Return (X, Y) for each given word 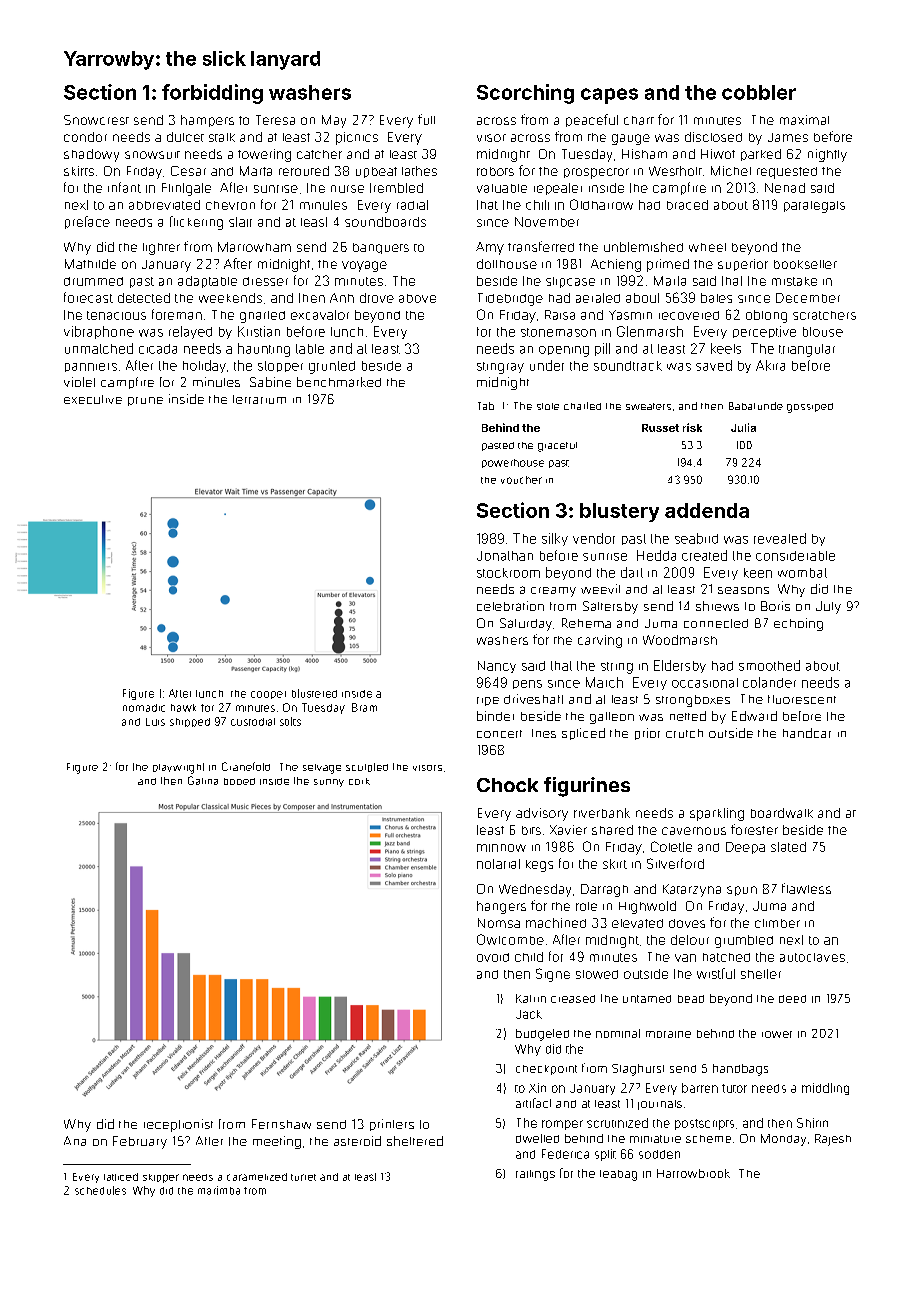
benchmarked (339, 382)
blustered (314, 693)
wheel (707, 247)
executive (93, 399)
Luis (155, 722)
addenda (707, 510)
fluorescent (802, 699)
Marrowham (254, 247)
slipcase (570, 282)
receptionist (178, 1125)
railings (535, 1175)
